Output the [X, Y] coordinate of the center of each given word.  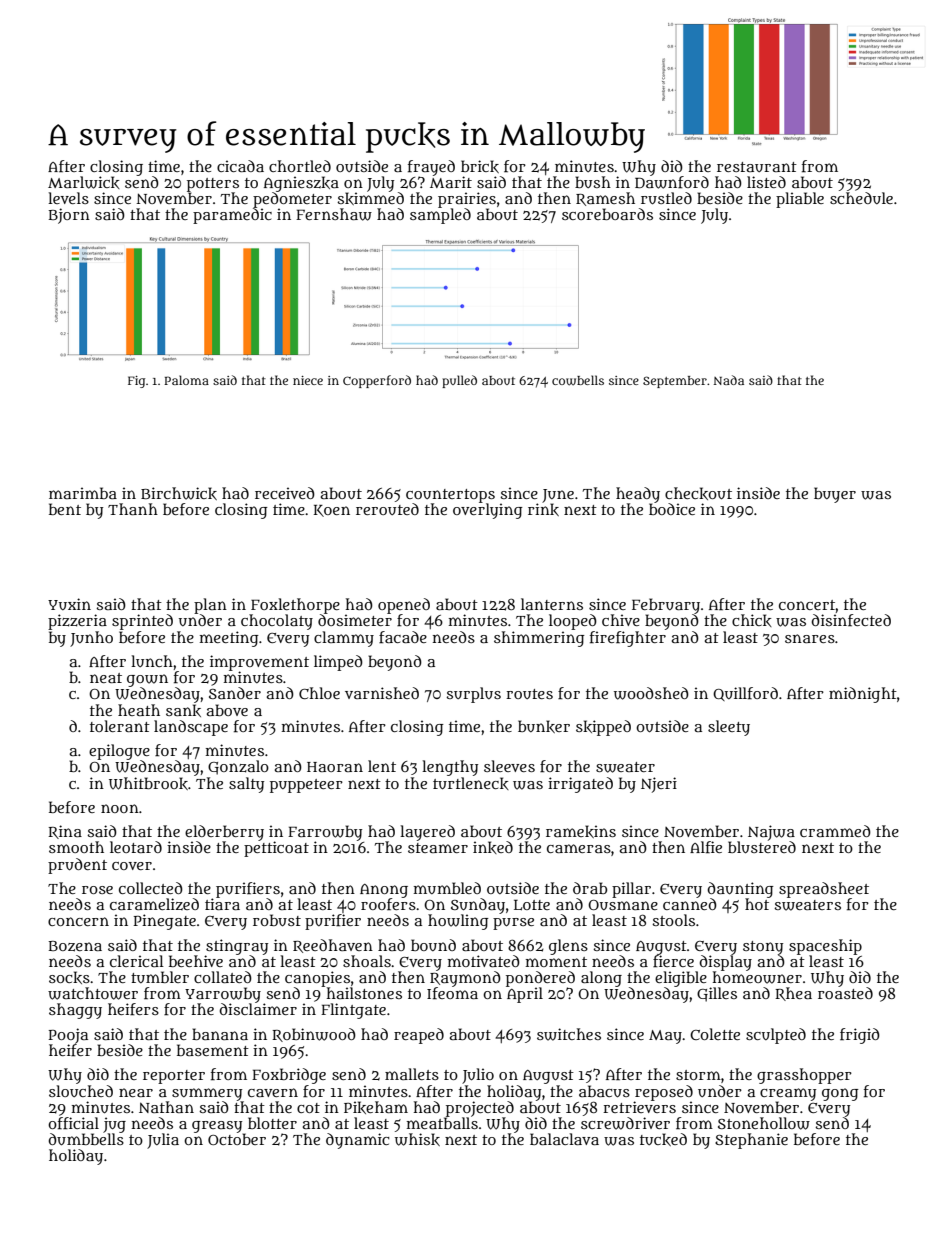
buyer [835, 495]
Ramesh [605, 199]
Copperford [377, 381]
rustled [666, 198]
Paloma [186, 380]
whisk [417, 1139]
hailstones [364, 993]
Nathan [166, 1107]
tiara [222, 904]
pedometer [292, 200]
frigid [860, 1036]
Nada [729, 380]
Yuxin [69, 604]
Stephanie [751, 1141]
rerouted [387, 509]
